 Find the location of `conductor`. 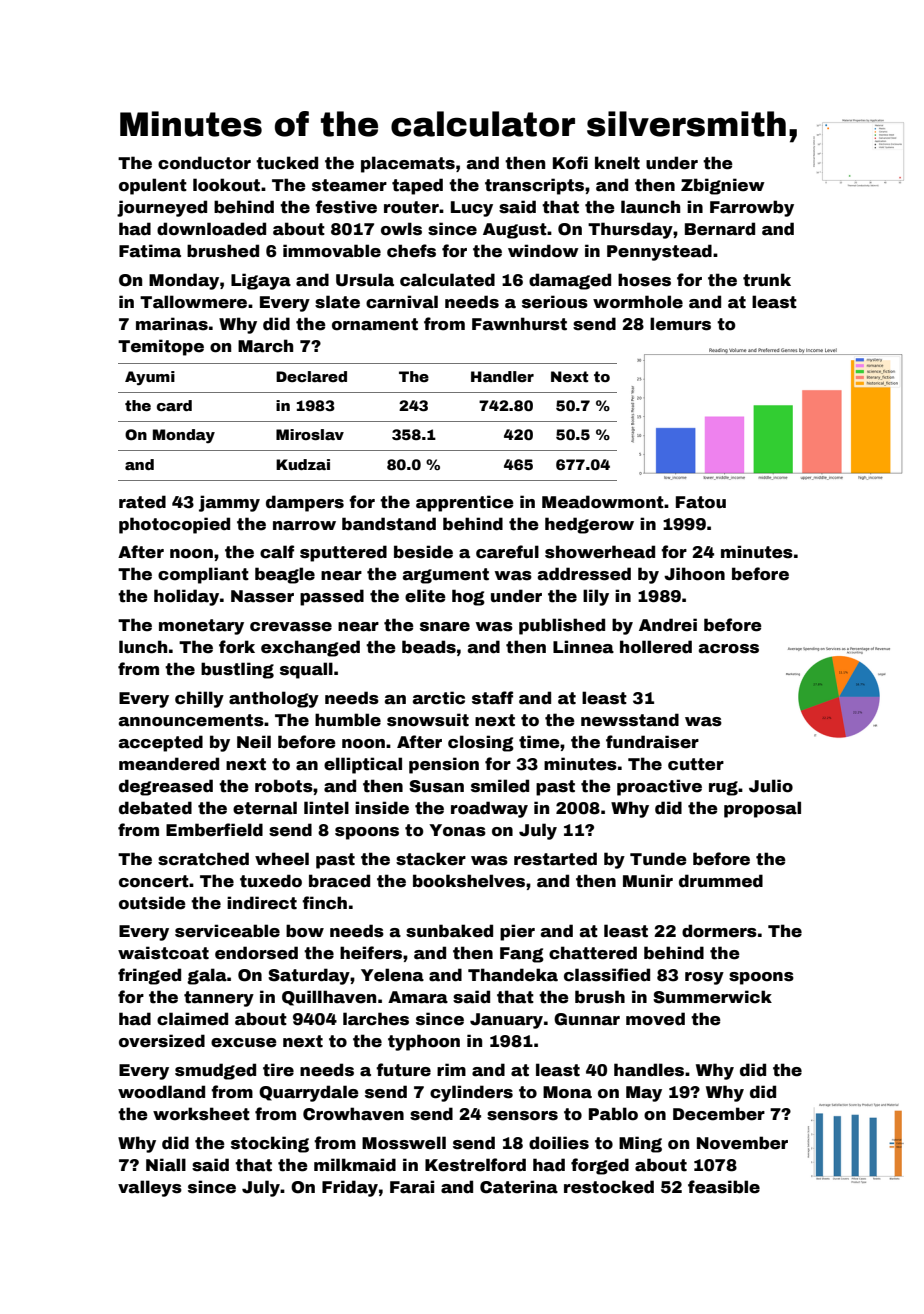

conductor is located at coordinates (204, 163).
